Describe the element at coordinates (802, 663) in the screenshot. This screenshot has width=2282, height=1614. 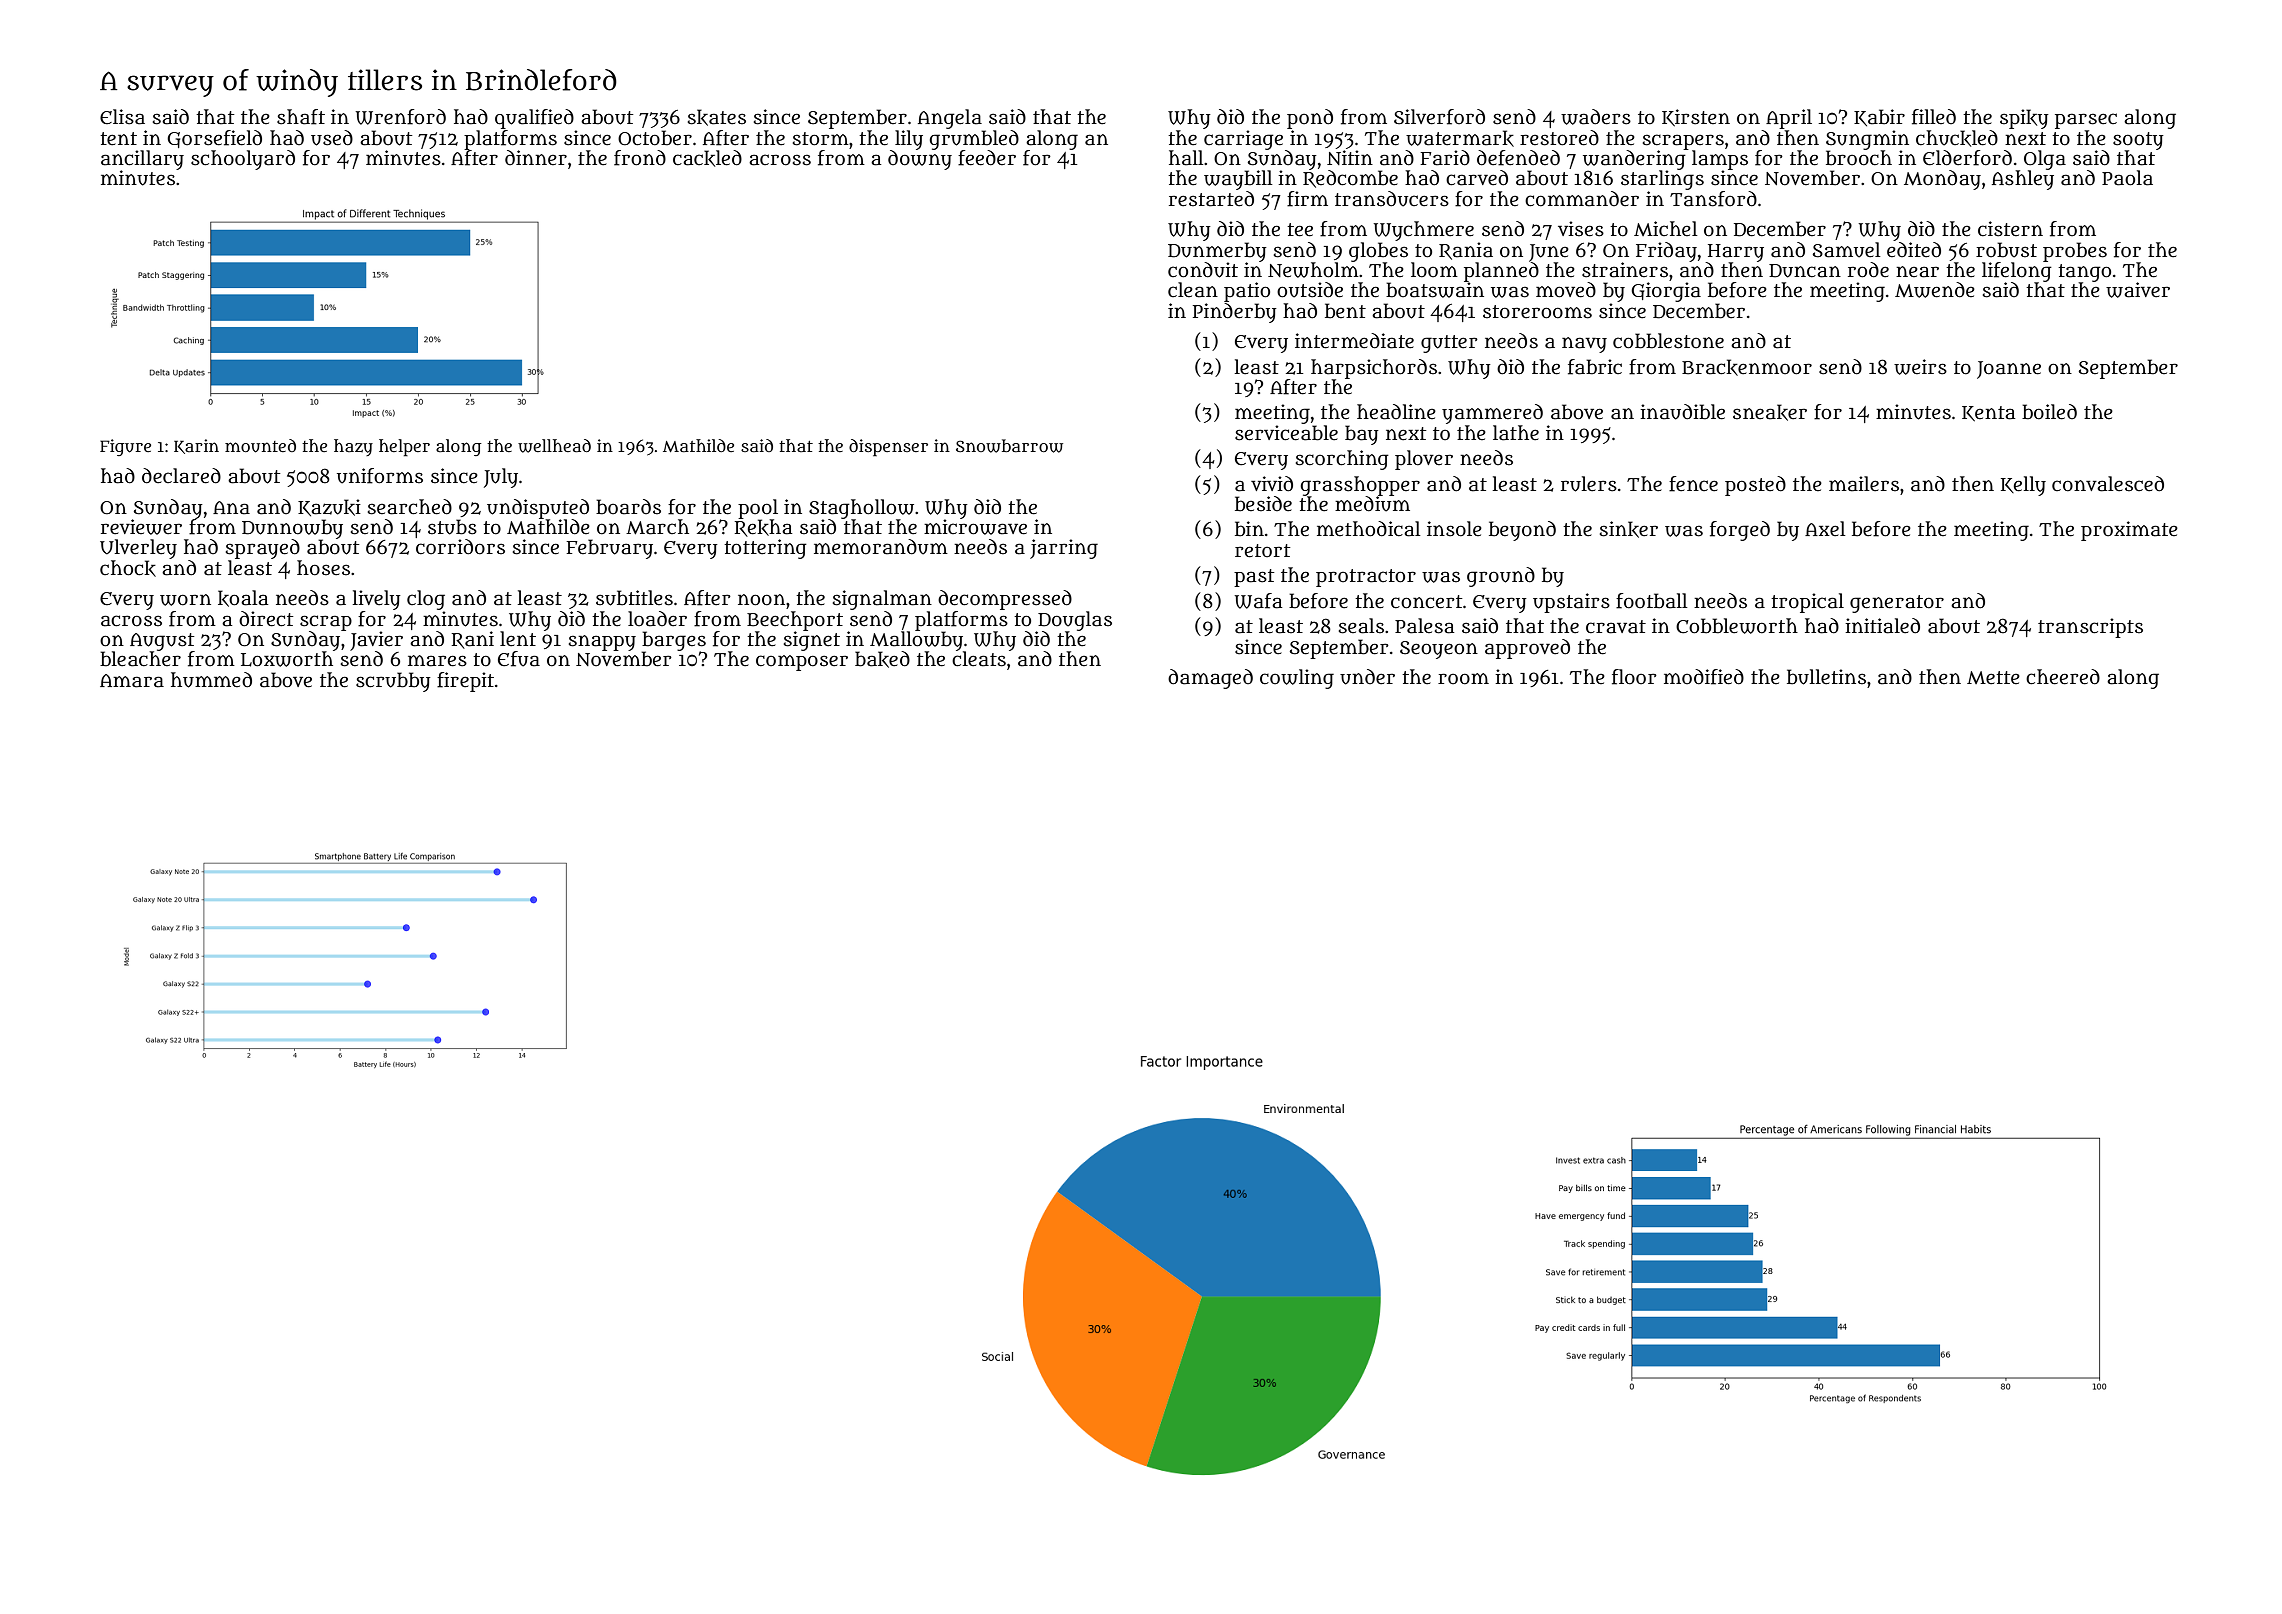
I see `composer` at that location.
